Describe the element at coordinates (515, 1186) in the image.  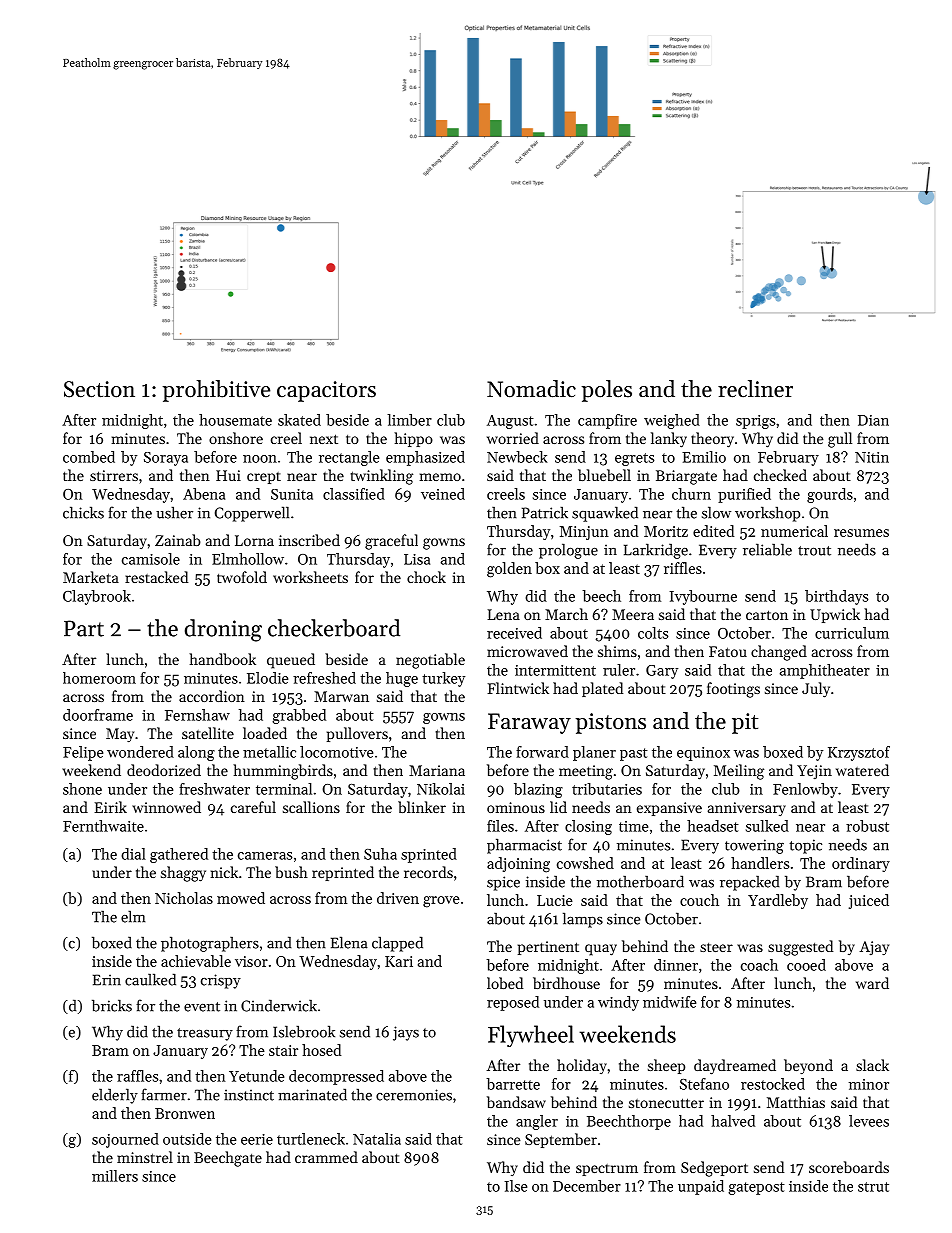
I see `Ilse` at that location.
